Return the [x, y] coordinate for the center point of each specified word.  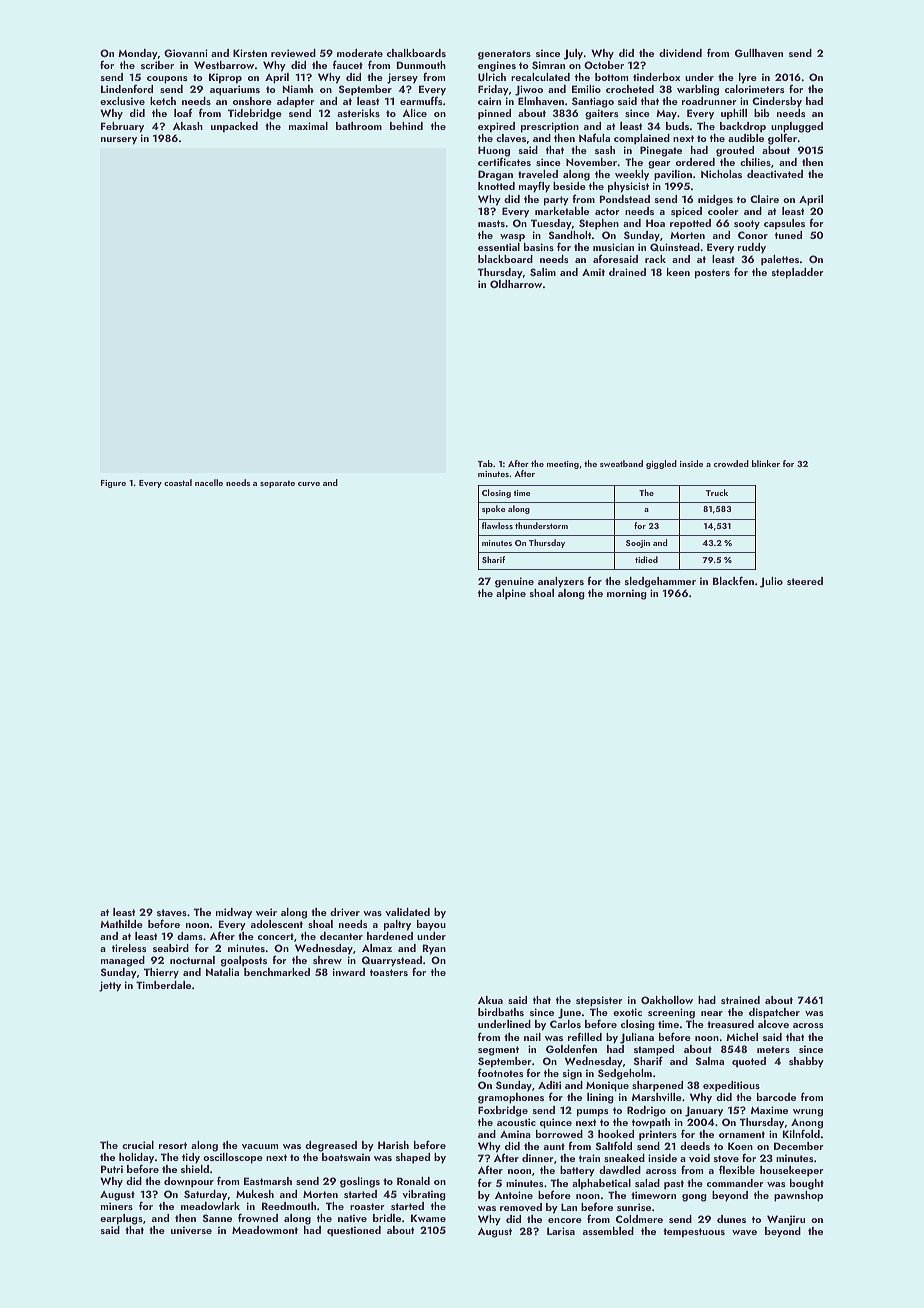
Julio [771, 582]
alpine [511, 594]
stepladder [798, 273]
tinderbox [656, 77]
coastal [178, 482]
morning [627, 594]
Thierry [161, 973]
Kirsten [250, 53]
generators [504, 55]
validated [407, 912]
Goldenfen [571, 1048]
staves [172, 912]
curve [309, 484]
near [712, 1013]
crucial [138, 1145]
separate [277, 484]
